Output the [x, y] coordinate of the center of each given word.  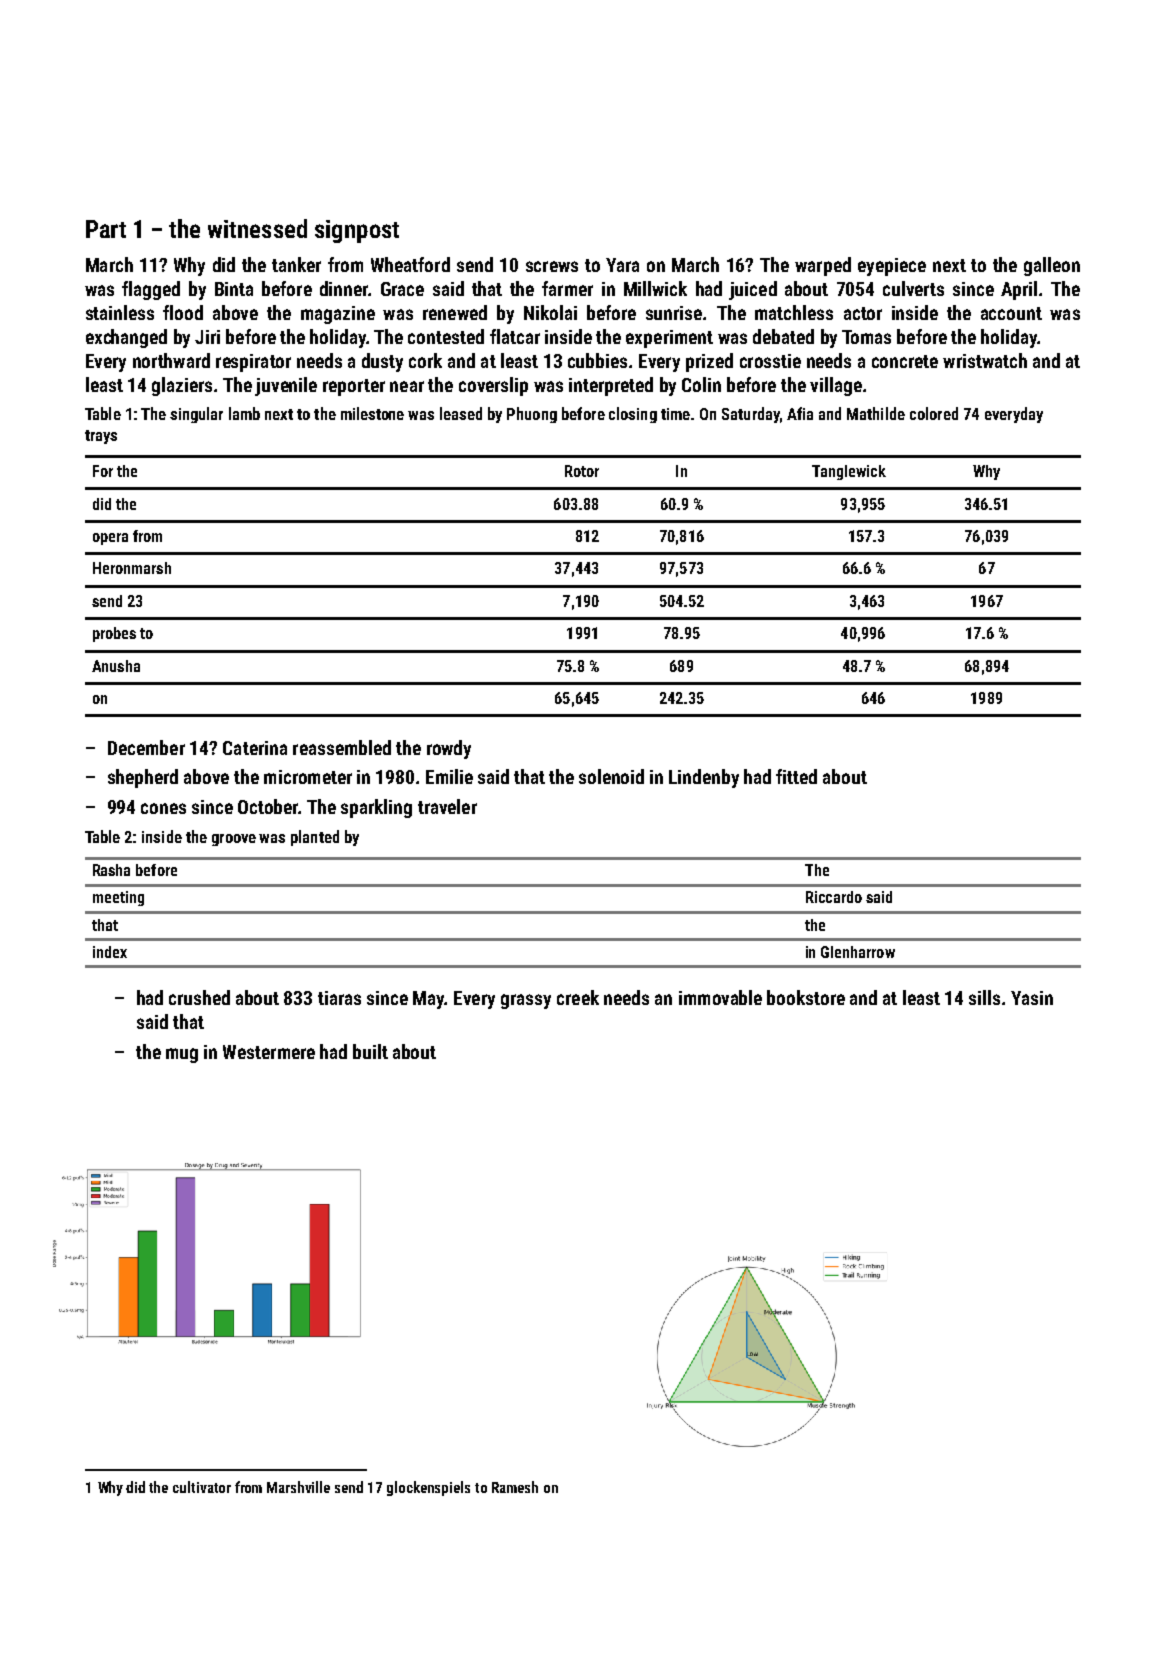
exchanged [126, 338]
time [675, 414]
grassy [526, 1001]
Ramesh [515, 1487]
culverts [913, 288]
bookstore [806, 997]
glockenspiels [428, 1488]
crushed [199, 997]
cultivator [202, 1487]
